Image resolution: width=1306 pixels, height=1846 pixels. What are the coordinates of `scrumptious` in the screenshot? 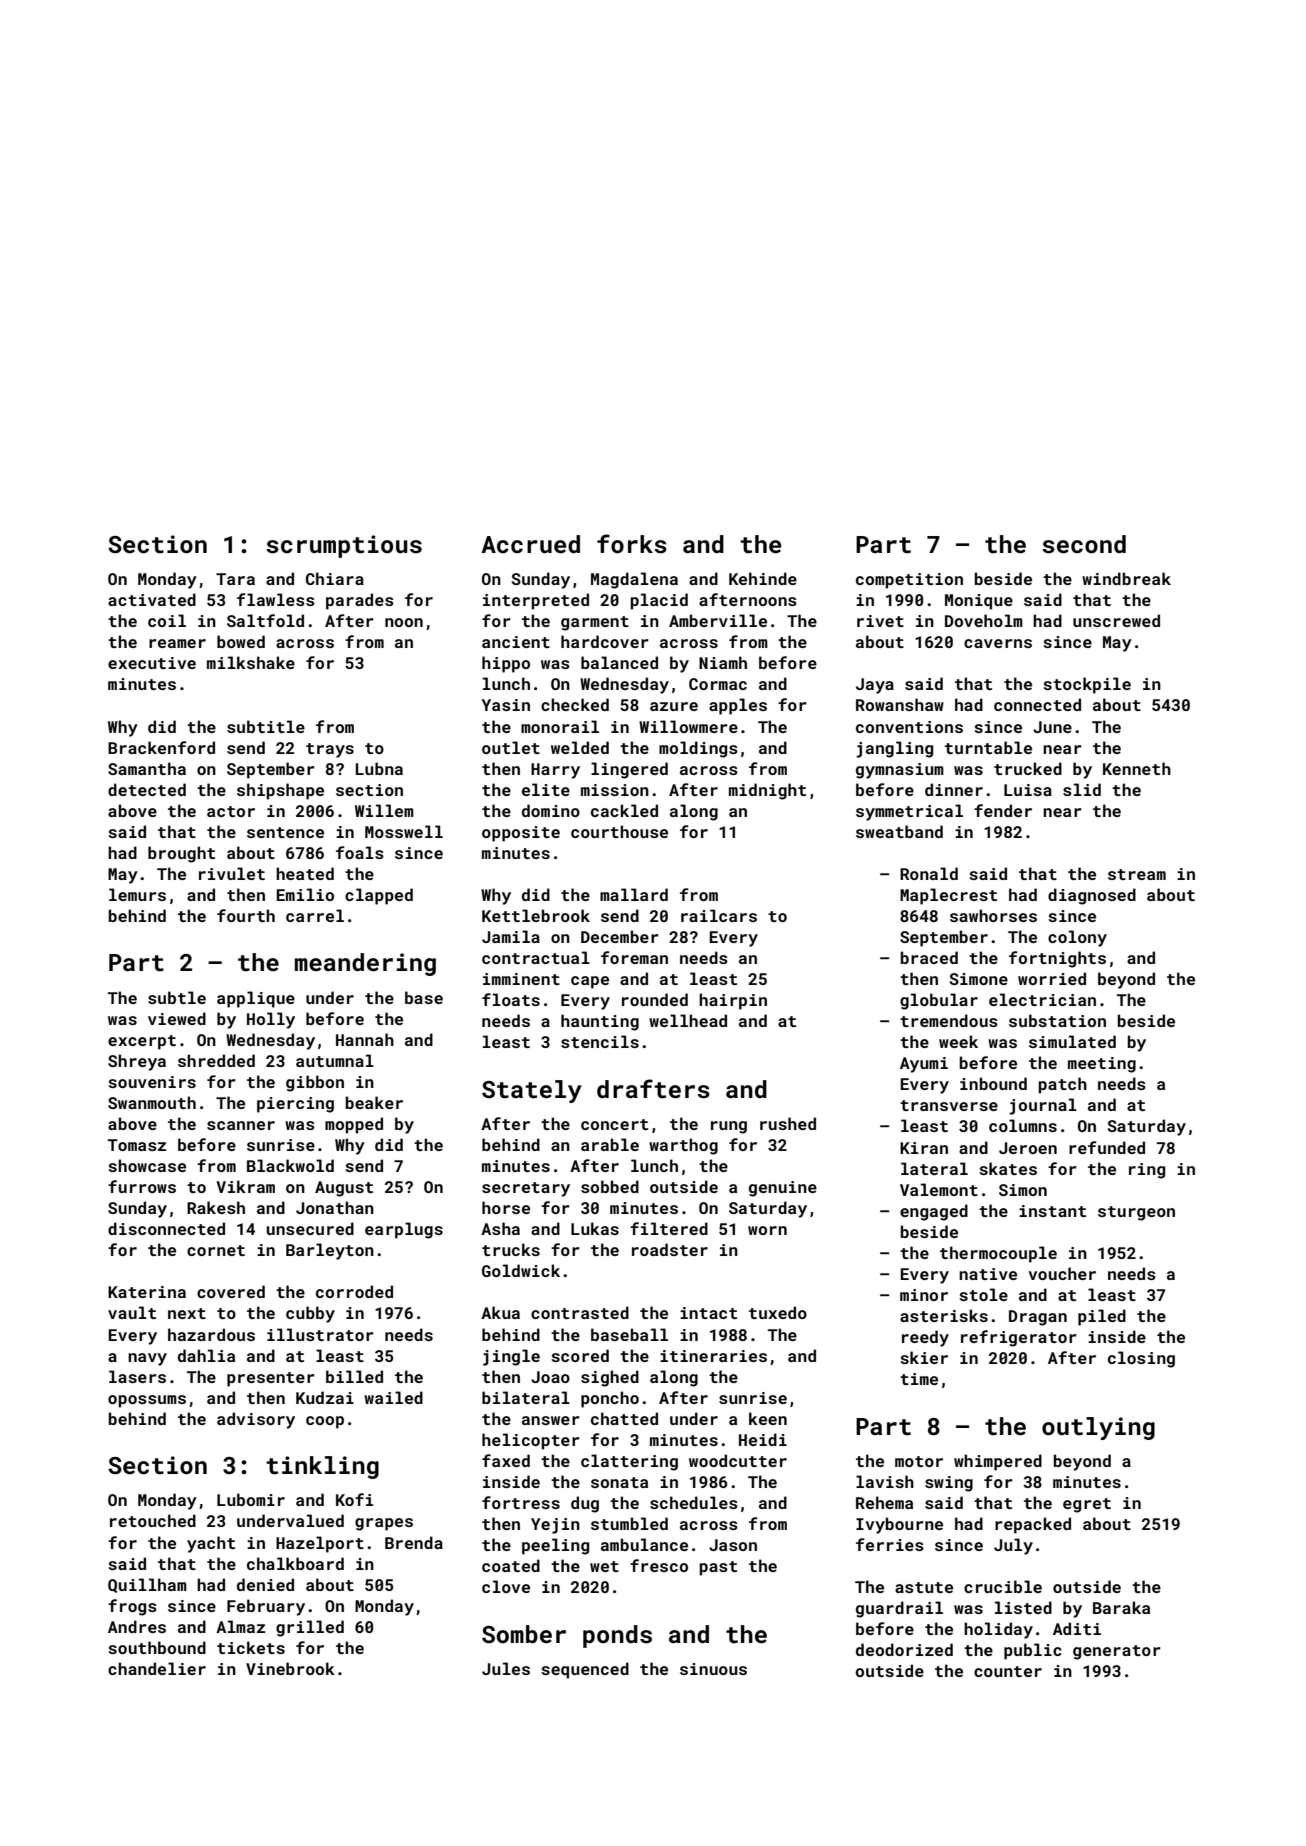 It's located at (344, 546).
